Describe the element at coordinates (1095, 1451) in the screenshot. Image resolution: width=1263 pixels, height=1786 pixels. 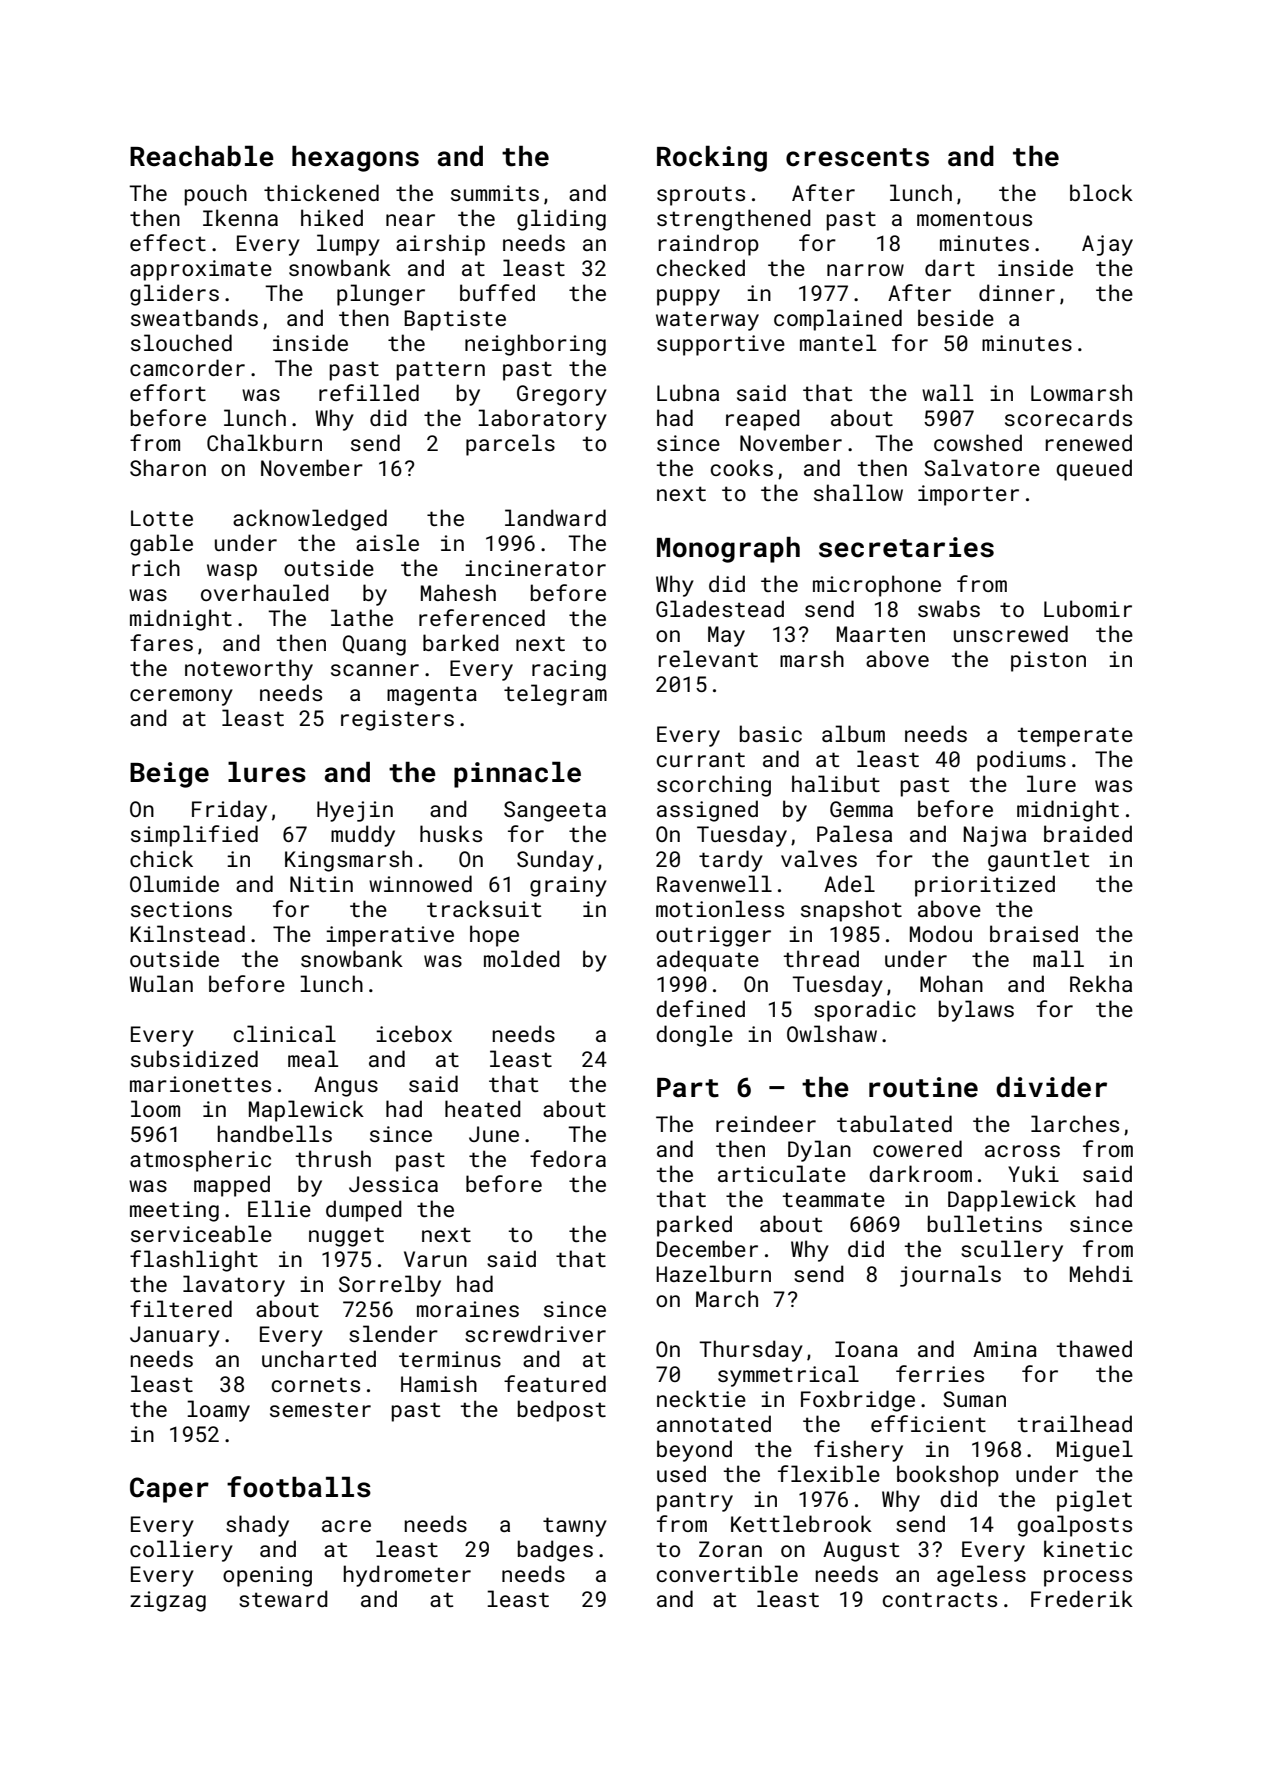
I see `Miguel` at that location.
